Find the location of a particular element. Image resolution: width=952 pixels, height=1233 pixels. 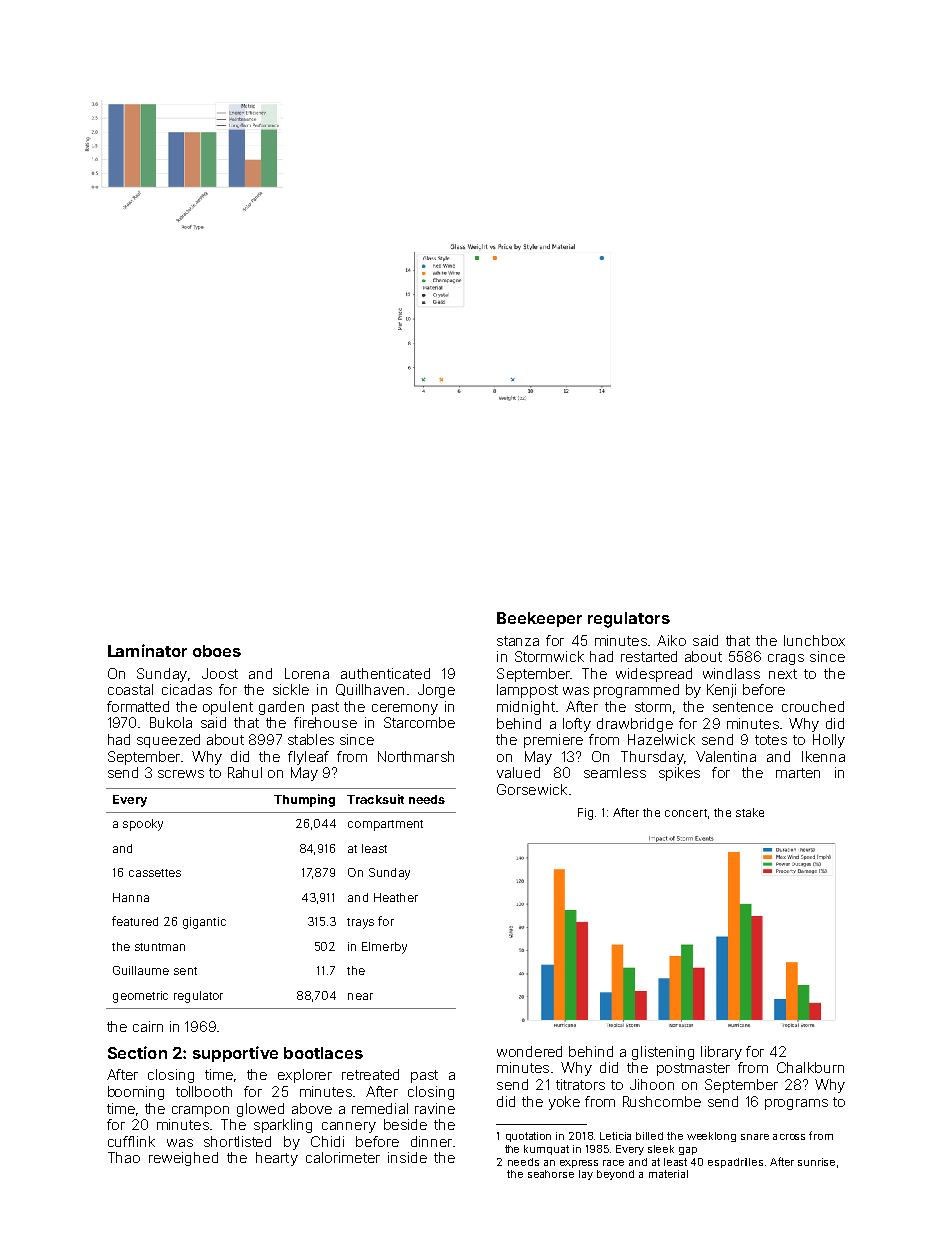

screws is located at coordinates (181, 774).
